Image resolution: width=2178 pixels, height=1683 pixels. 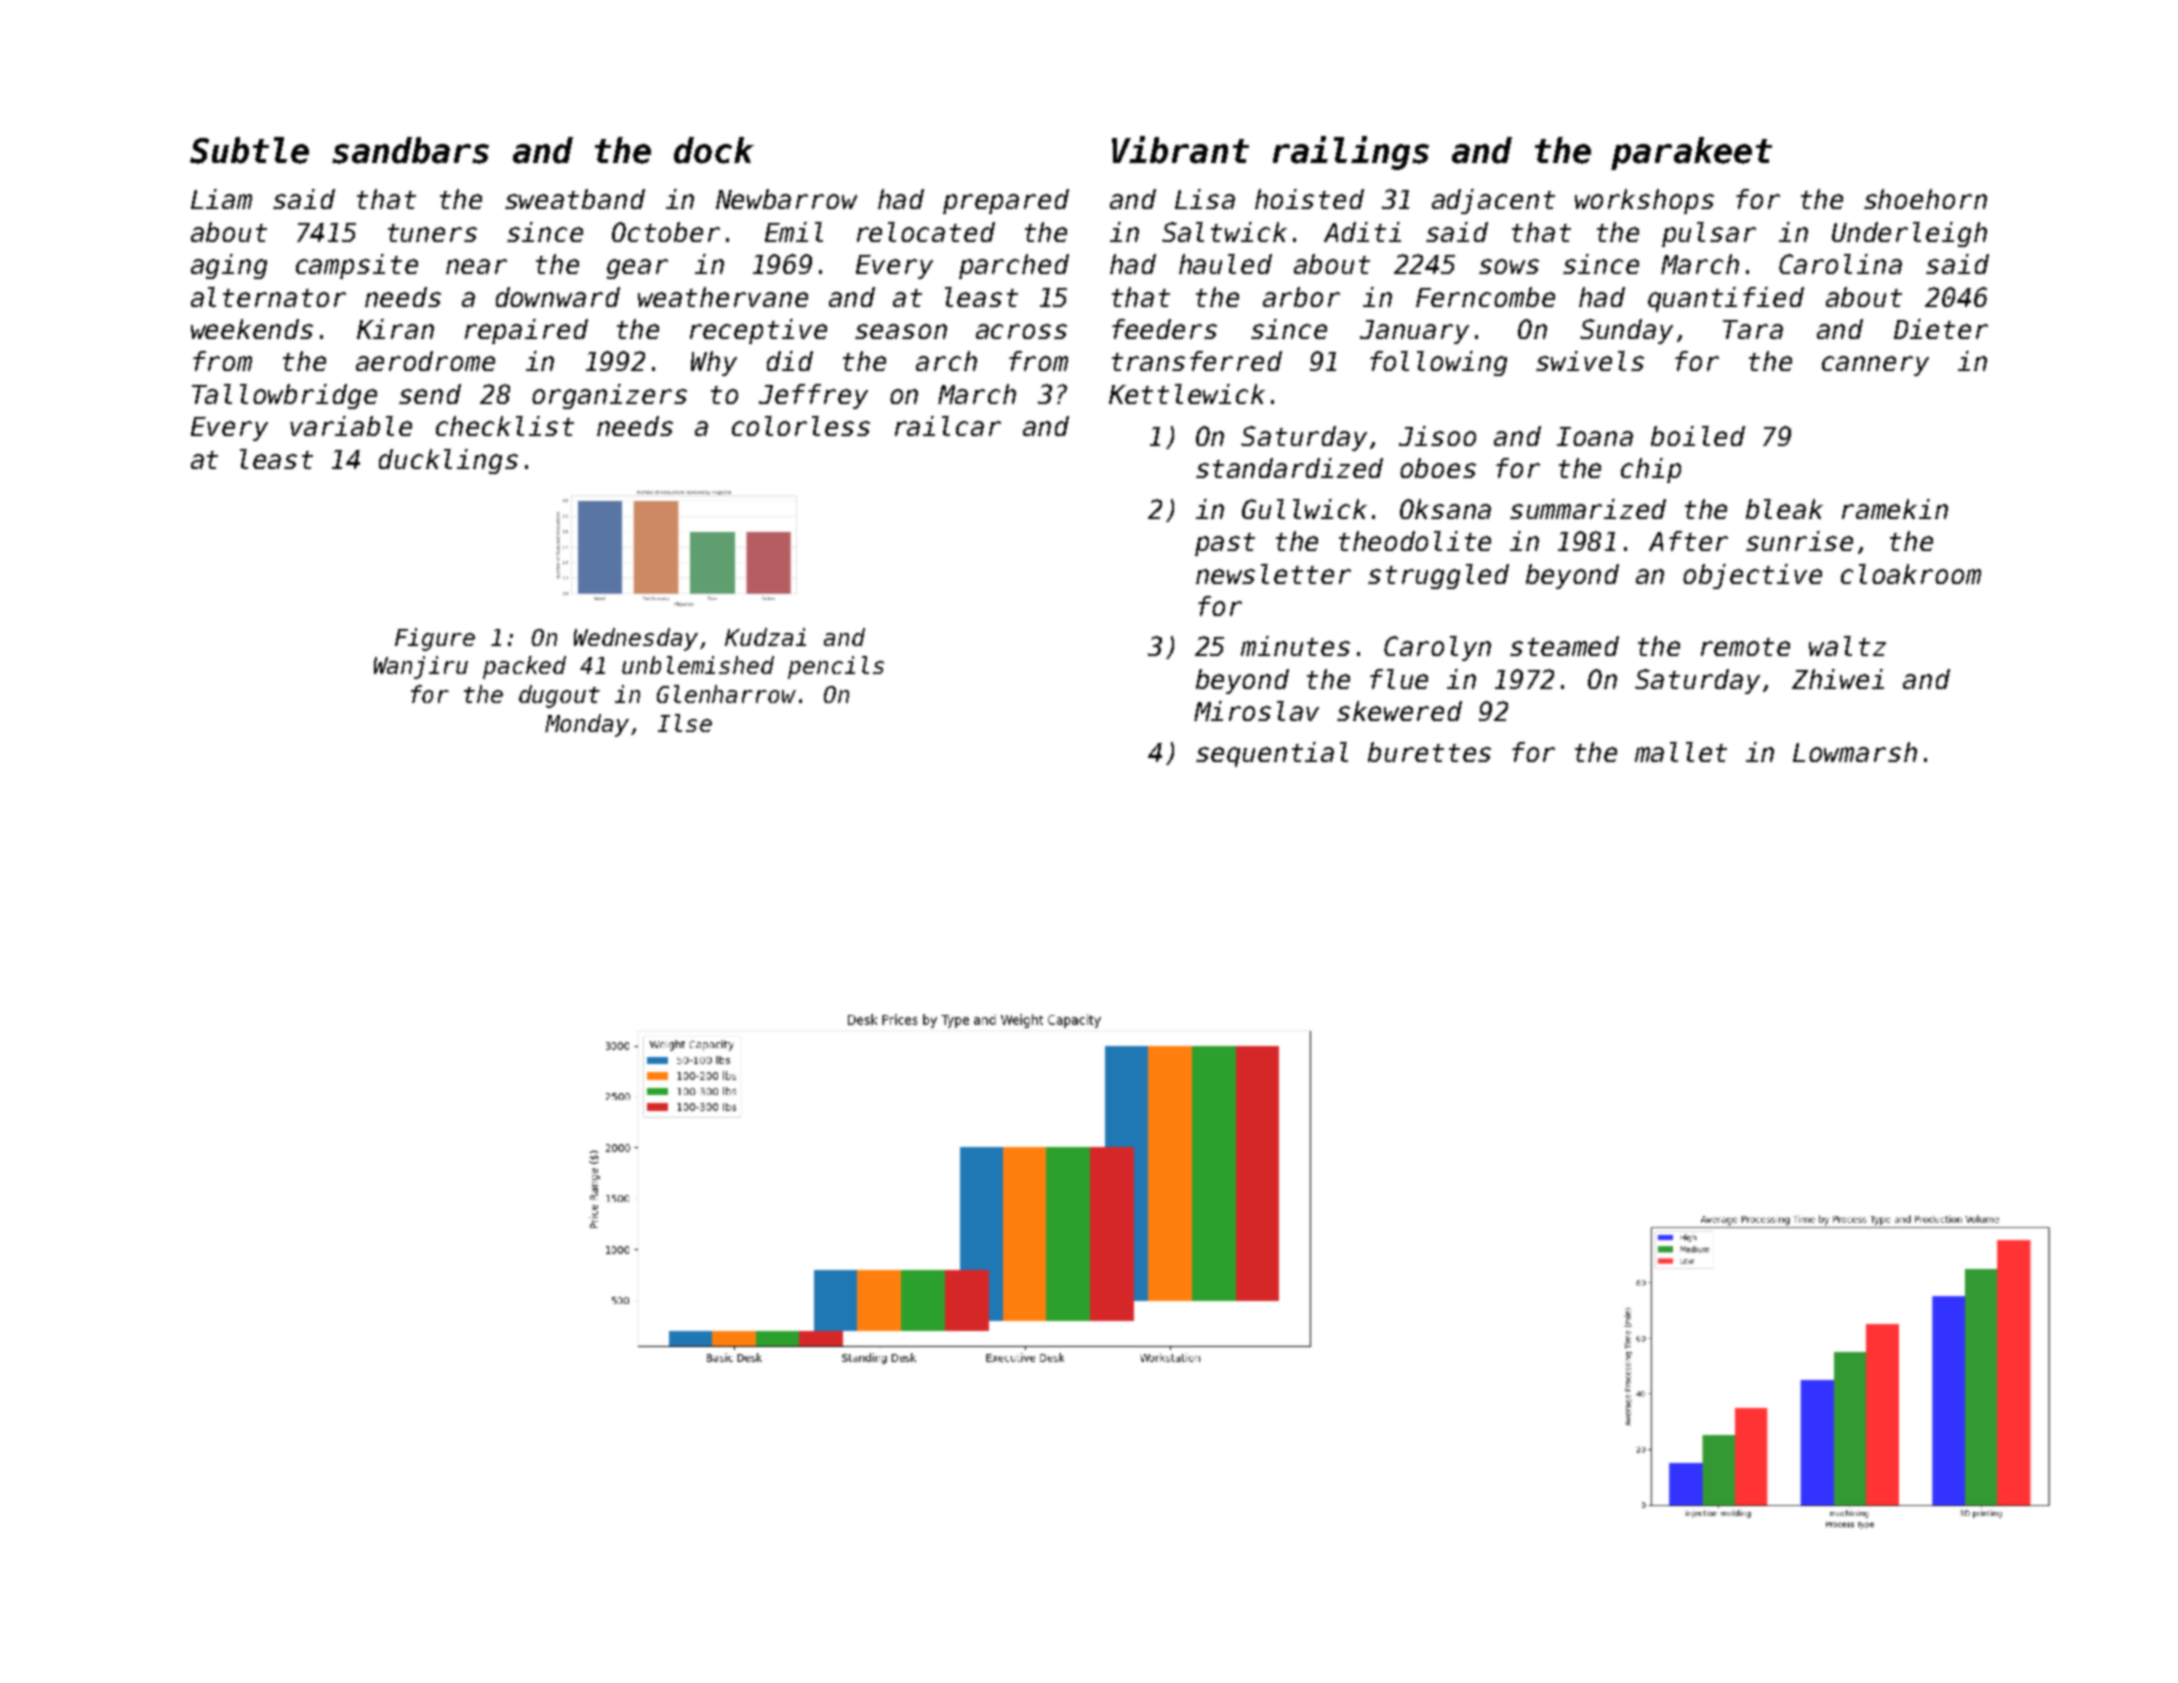 I want to click on Wanjiru, so click(x=421, y=667).
